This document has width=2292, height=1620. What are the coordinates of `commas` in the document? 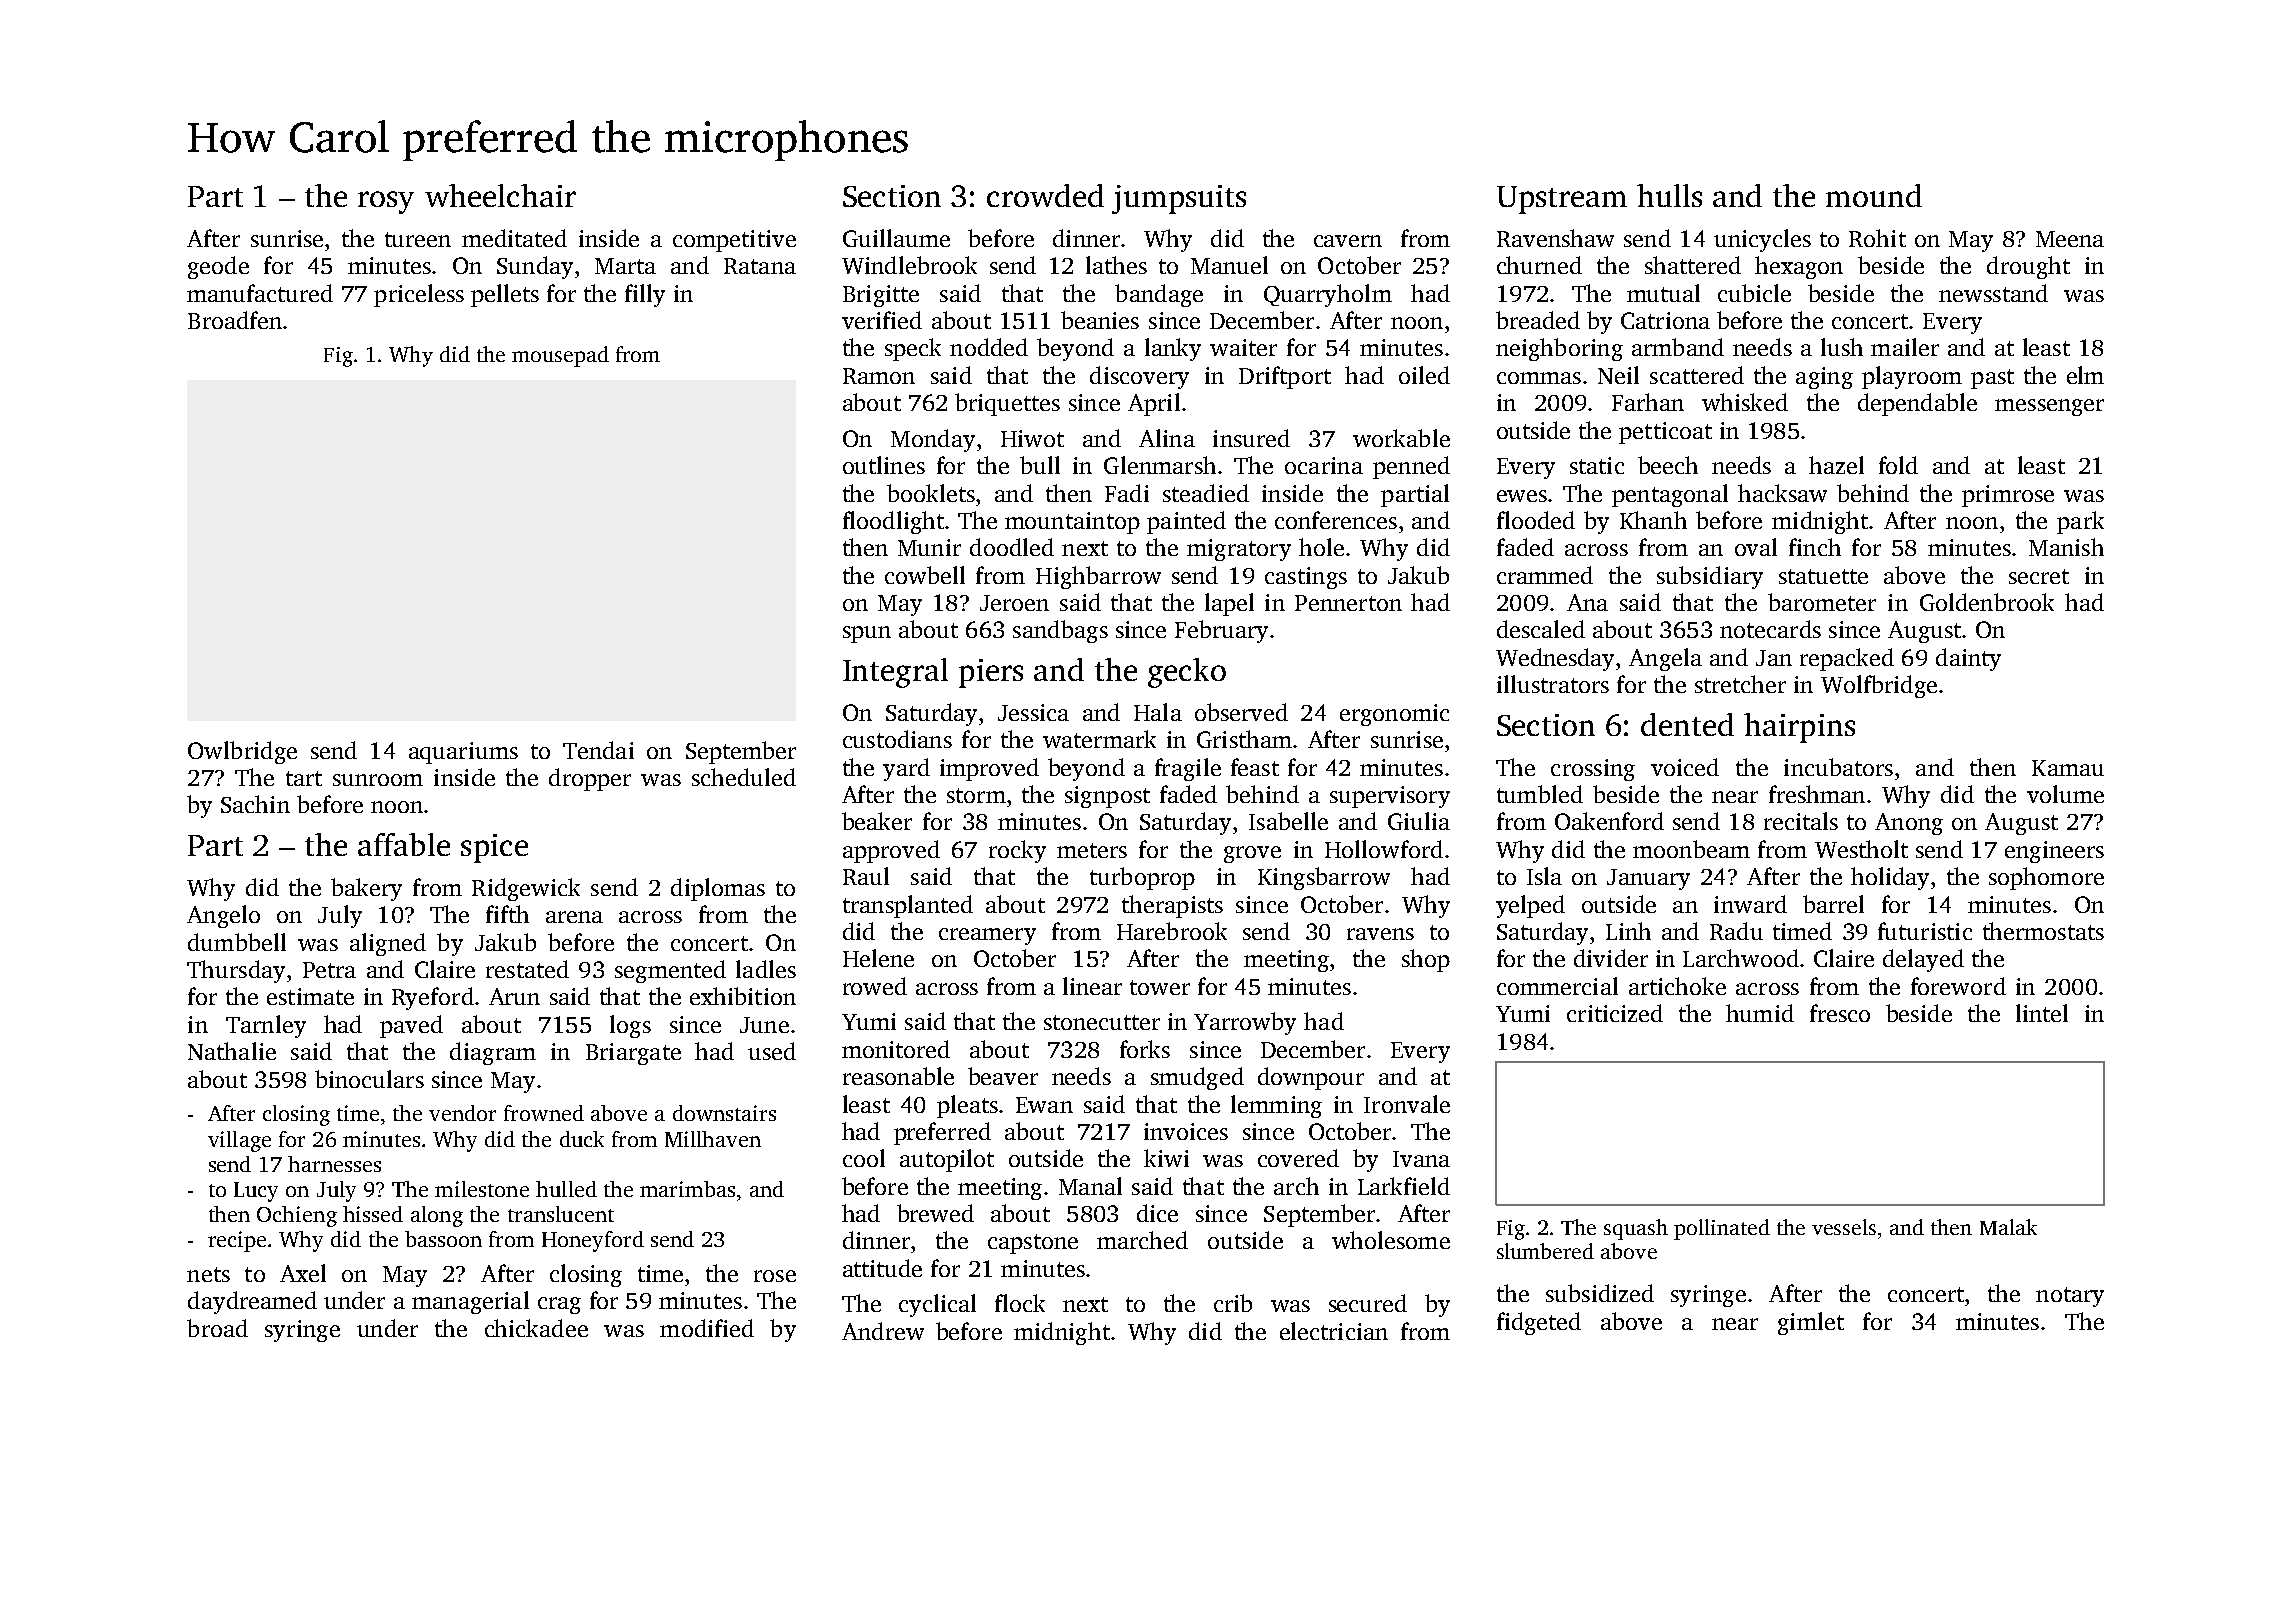 It's located at (1539, 378).
